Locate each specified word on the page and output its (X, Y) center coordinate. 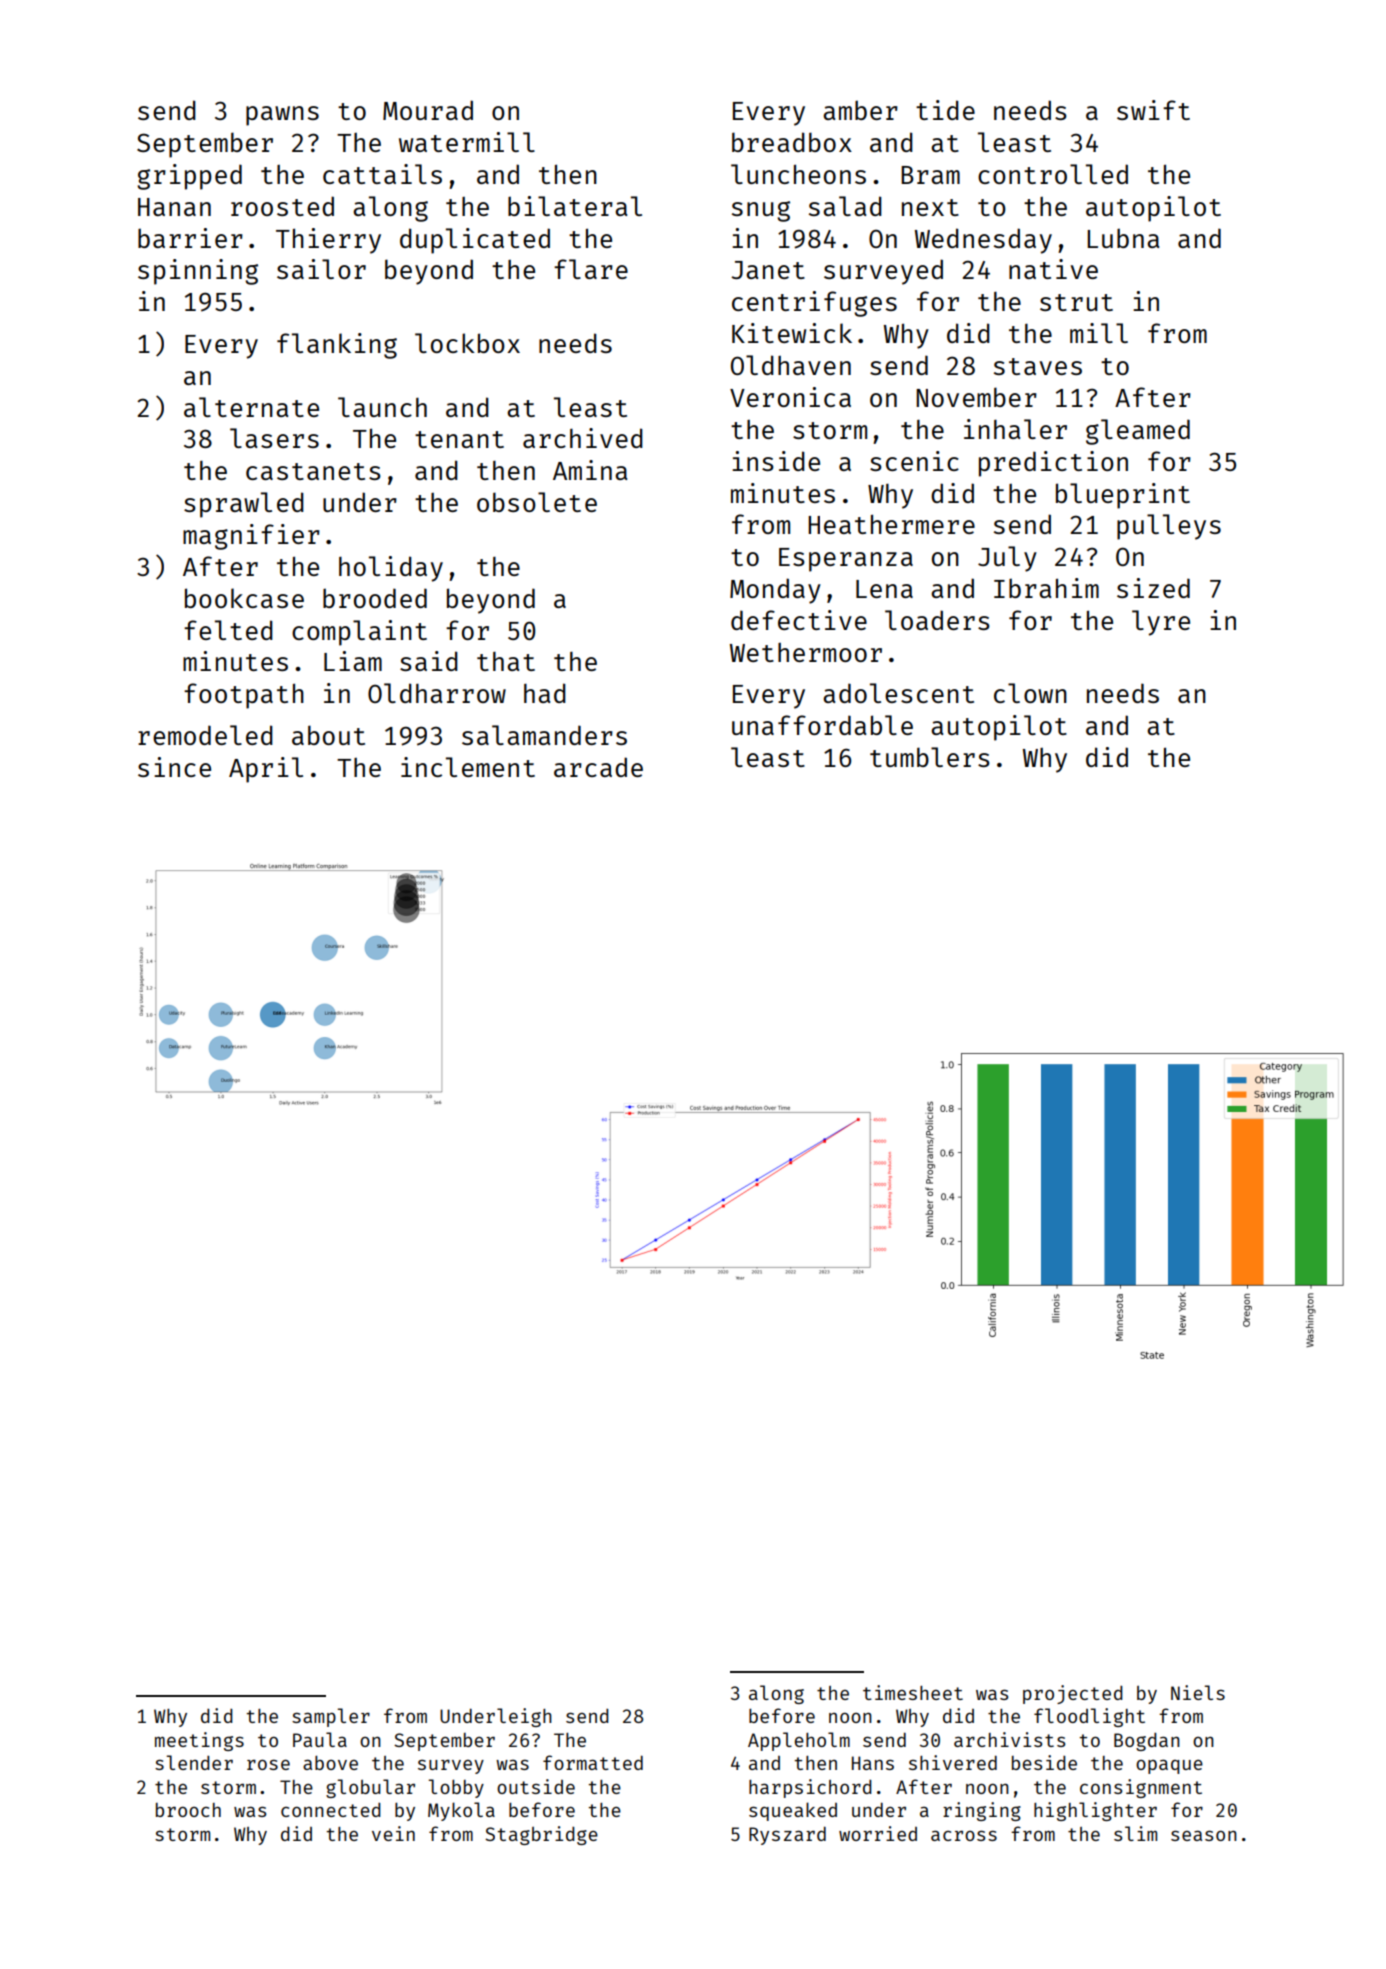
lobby (456, 1788)
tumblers (930, 757)
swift (1153, 110)
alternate (251, 407)
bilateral (575, 206)
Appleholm (799, 1741)
